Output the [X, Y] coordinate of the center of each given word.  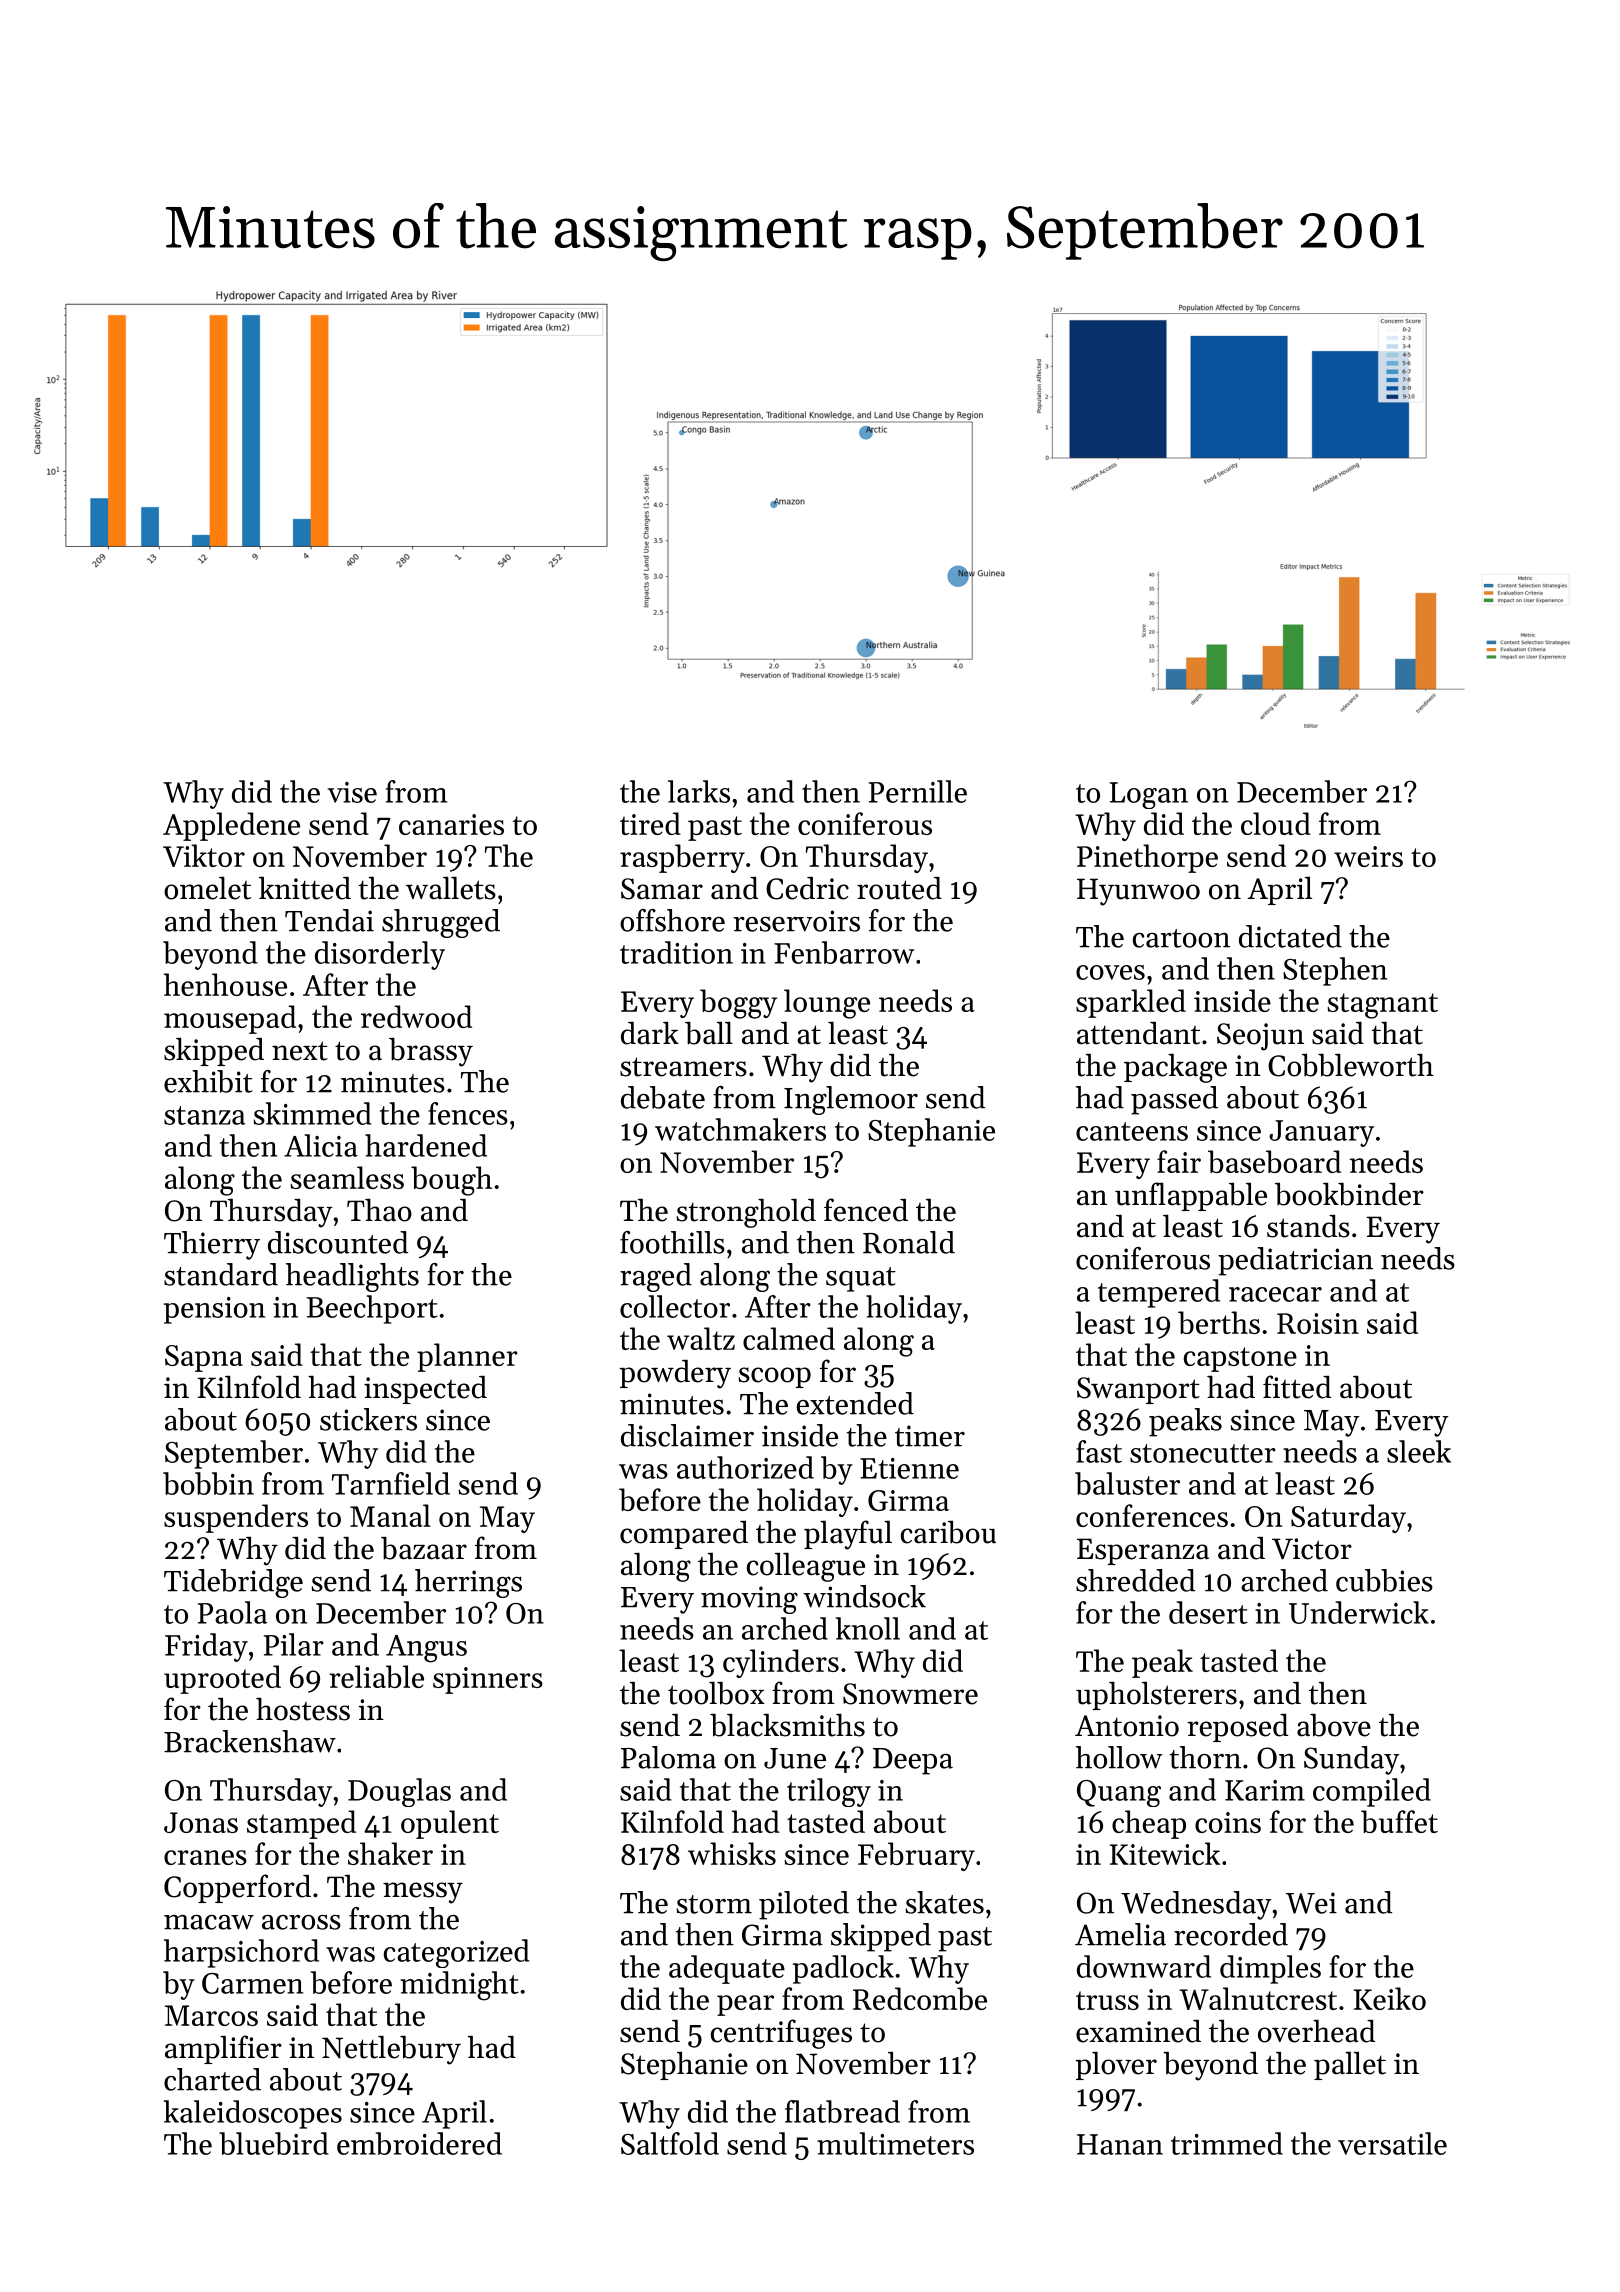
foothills [672, 1242]
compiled [1372, 1792]
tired [650, 823]
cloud [1276, 823]
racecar [1275, 1294]
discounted [338, 1242]
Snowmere [910, 1694]
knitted [305, 888]
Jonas [201, 1822]
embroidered [419, 2143]
